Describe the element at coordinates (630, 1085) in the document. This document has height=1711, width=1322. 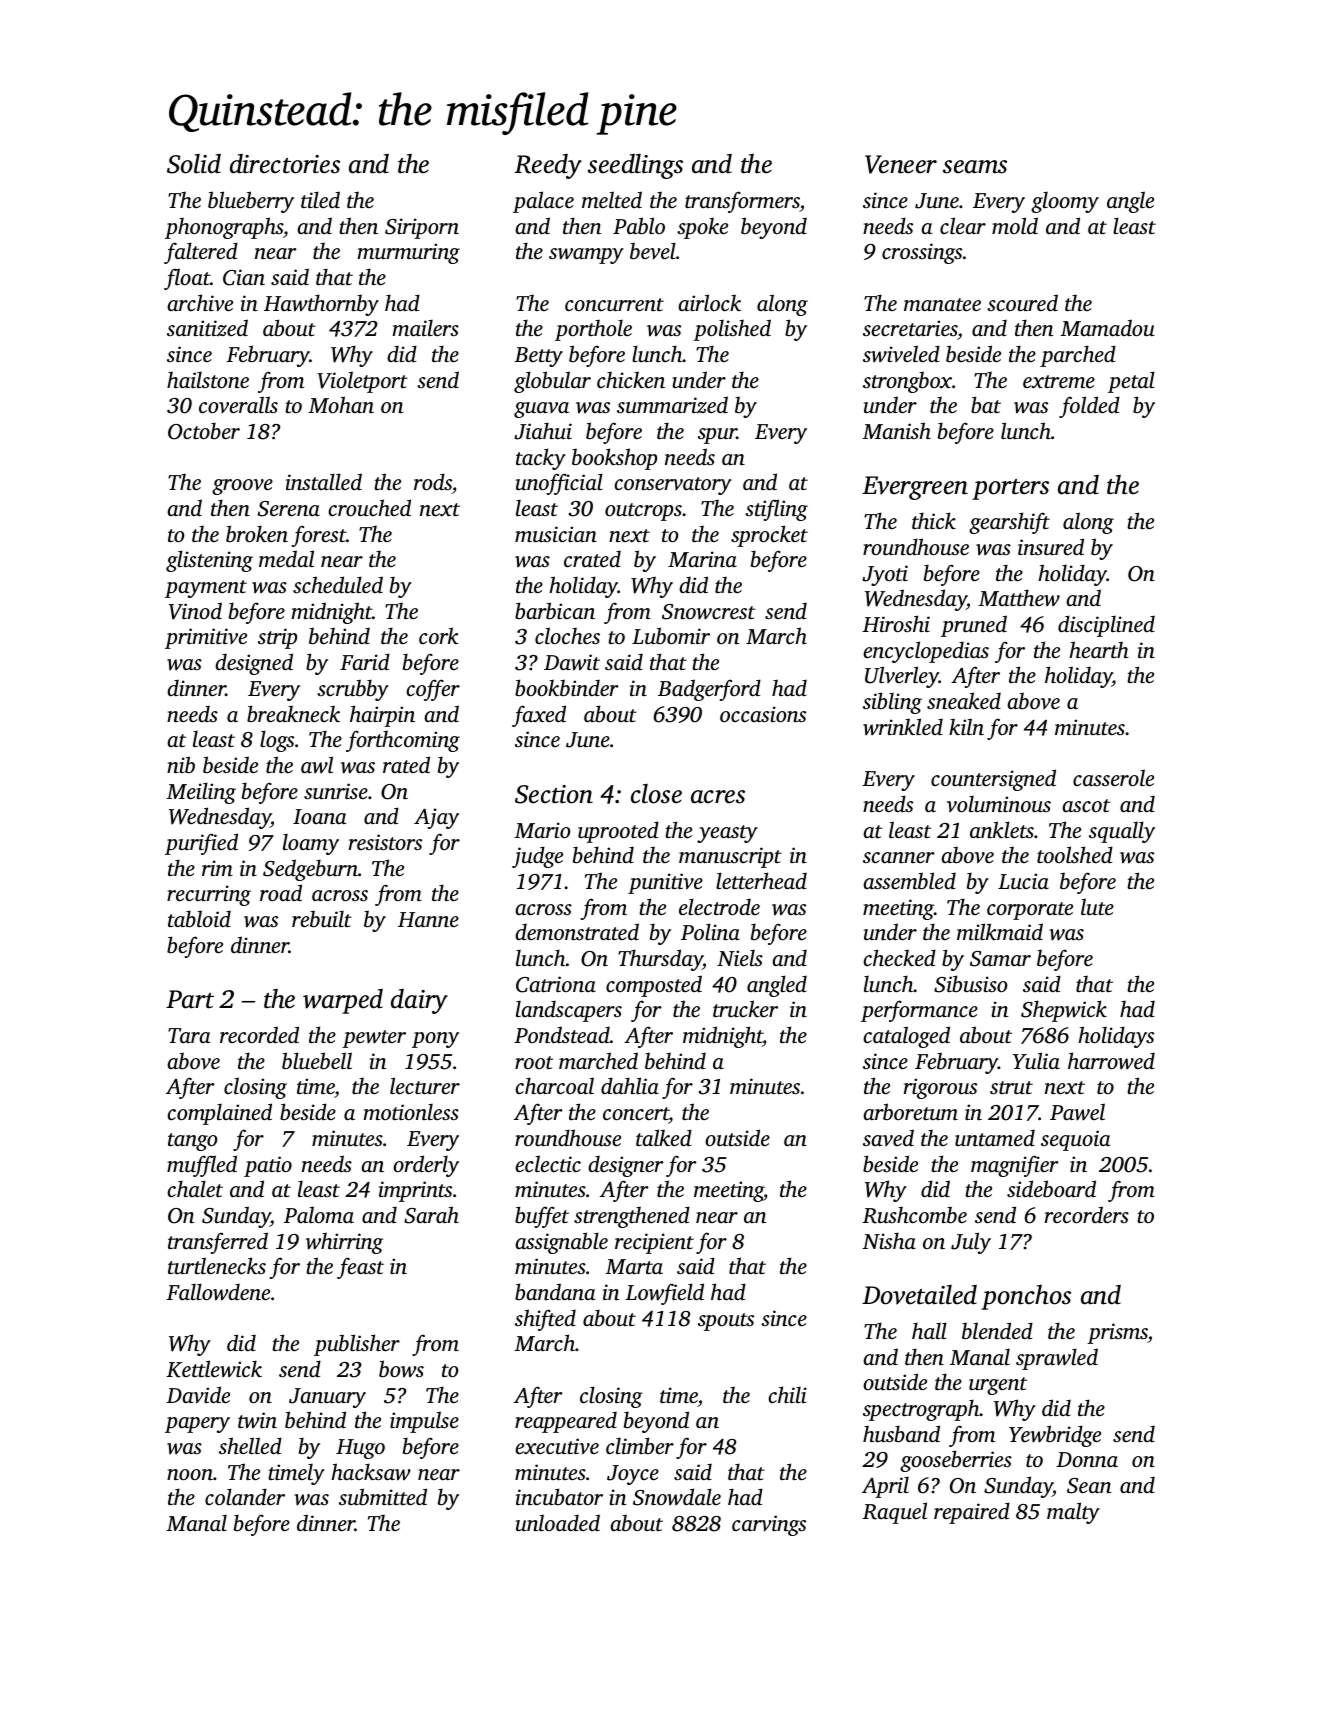
I see `dahlia` at that location.
